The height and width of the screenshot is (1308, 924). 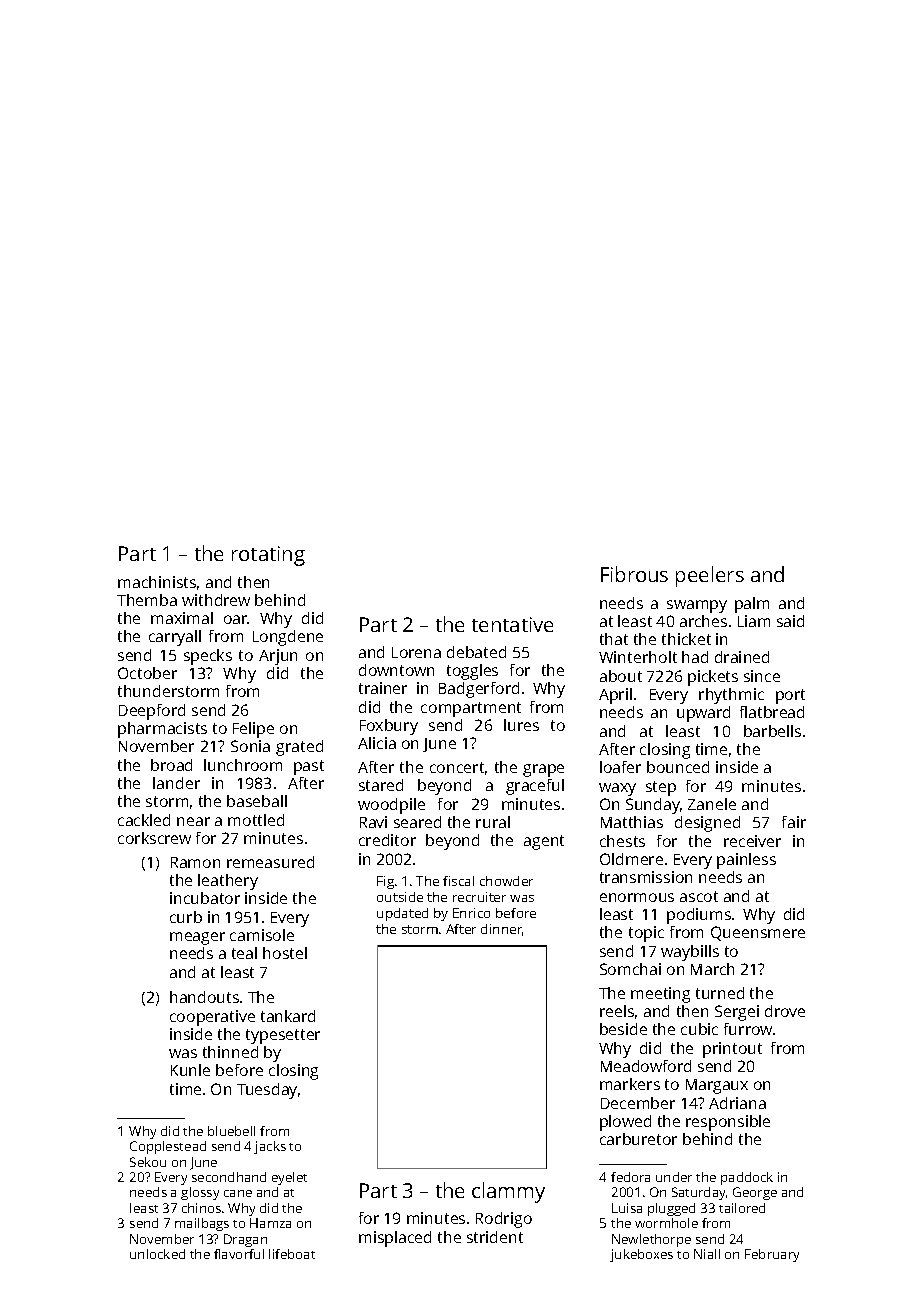 What do you see at coordinates (395, 1239) in the screenshot?
I see `misplaced` at bounding box center [395, 1239].
